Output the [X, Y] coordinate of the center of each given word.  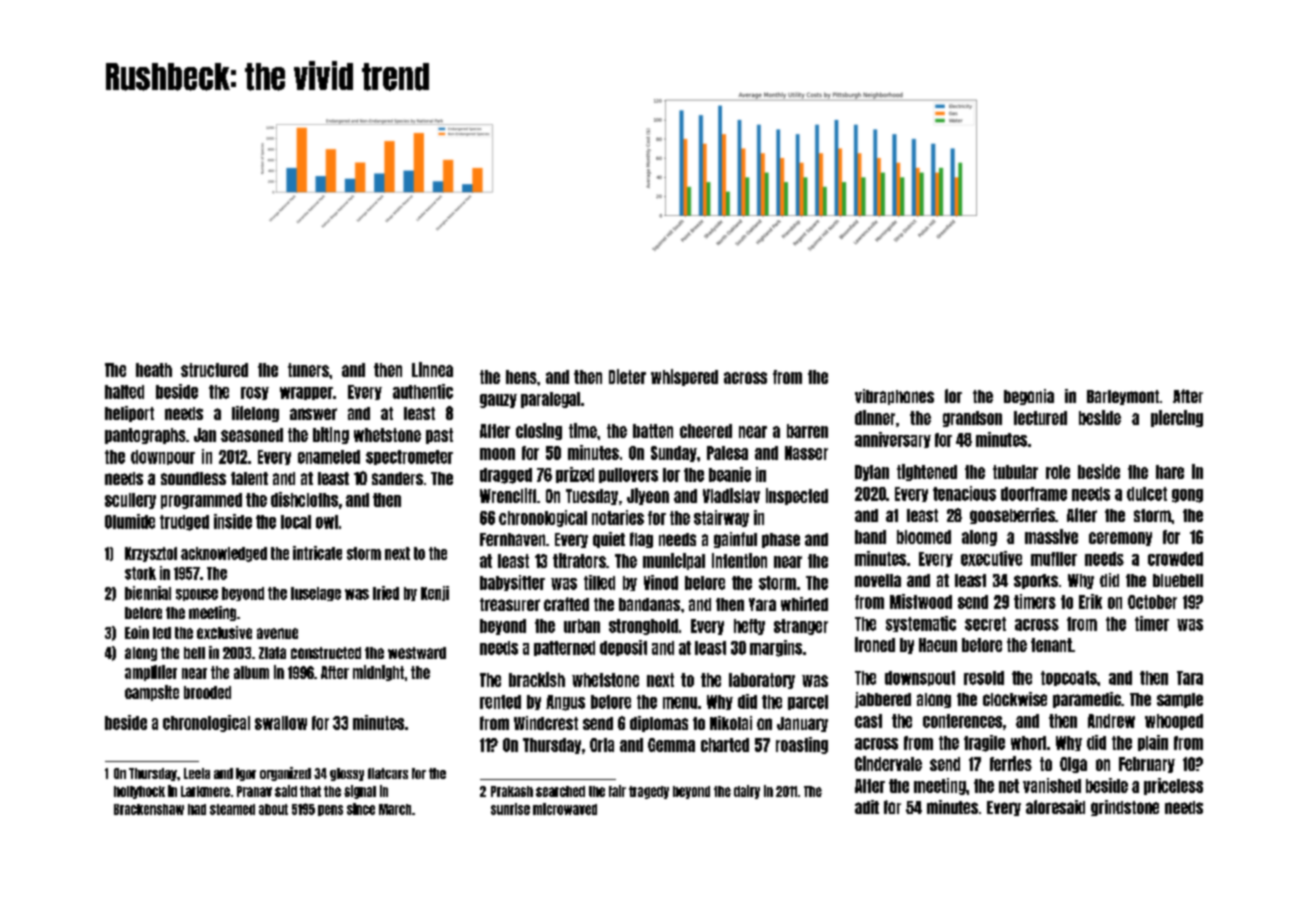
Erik [1090, 601]
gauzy [498, 401]
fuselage [316, 594]
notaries [618, 517]
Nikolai [731, 723]
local [296, 522]
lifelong [255, 414]
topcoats [1069, 678]
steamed [232, 809]
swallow [281, 723]
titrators [579, 560]
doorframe [1034, 494]
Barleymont [1123, 397]
